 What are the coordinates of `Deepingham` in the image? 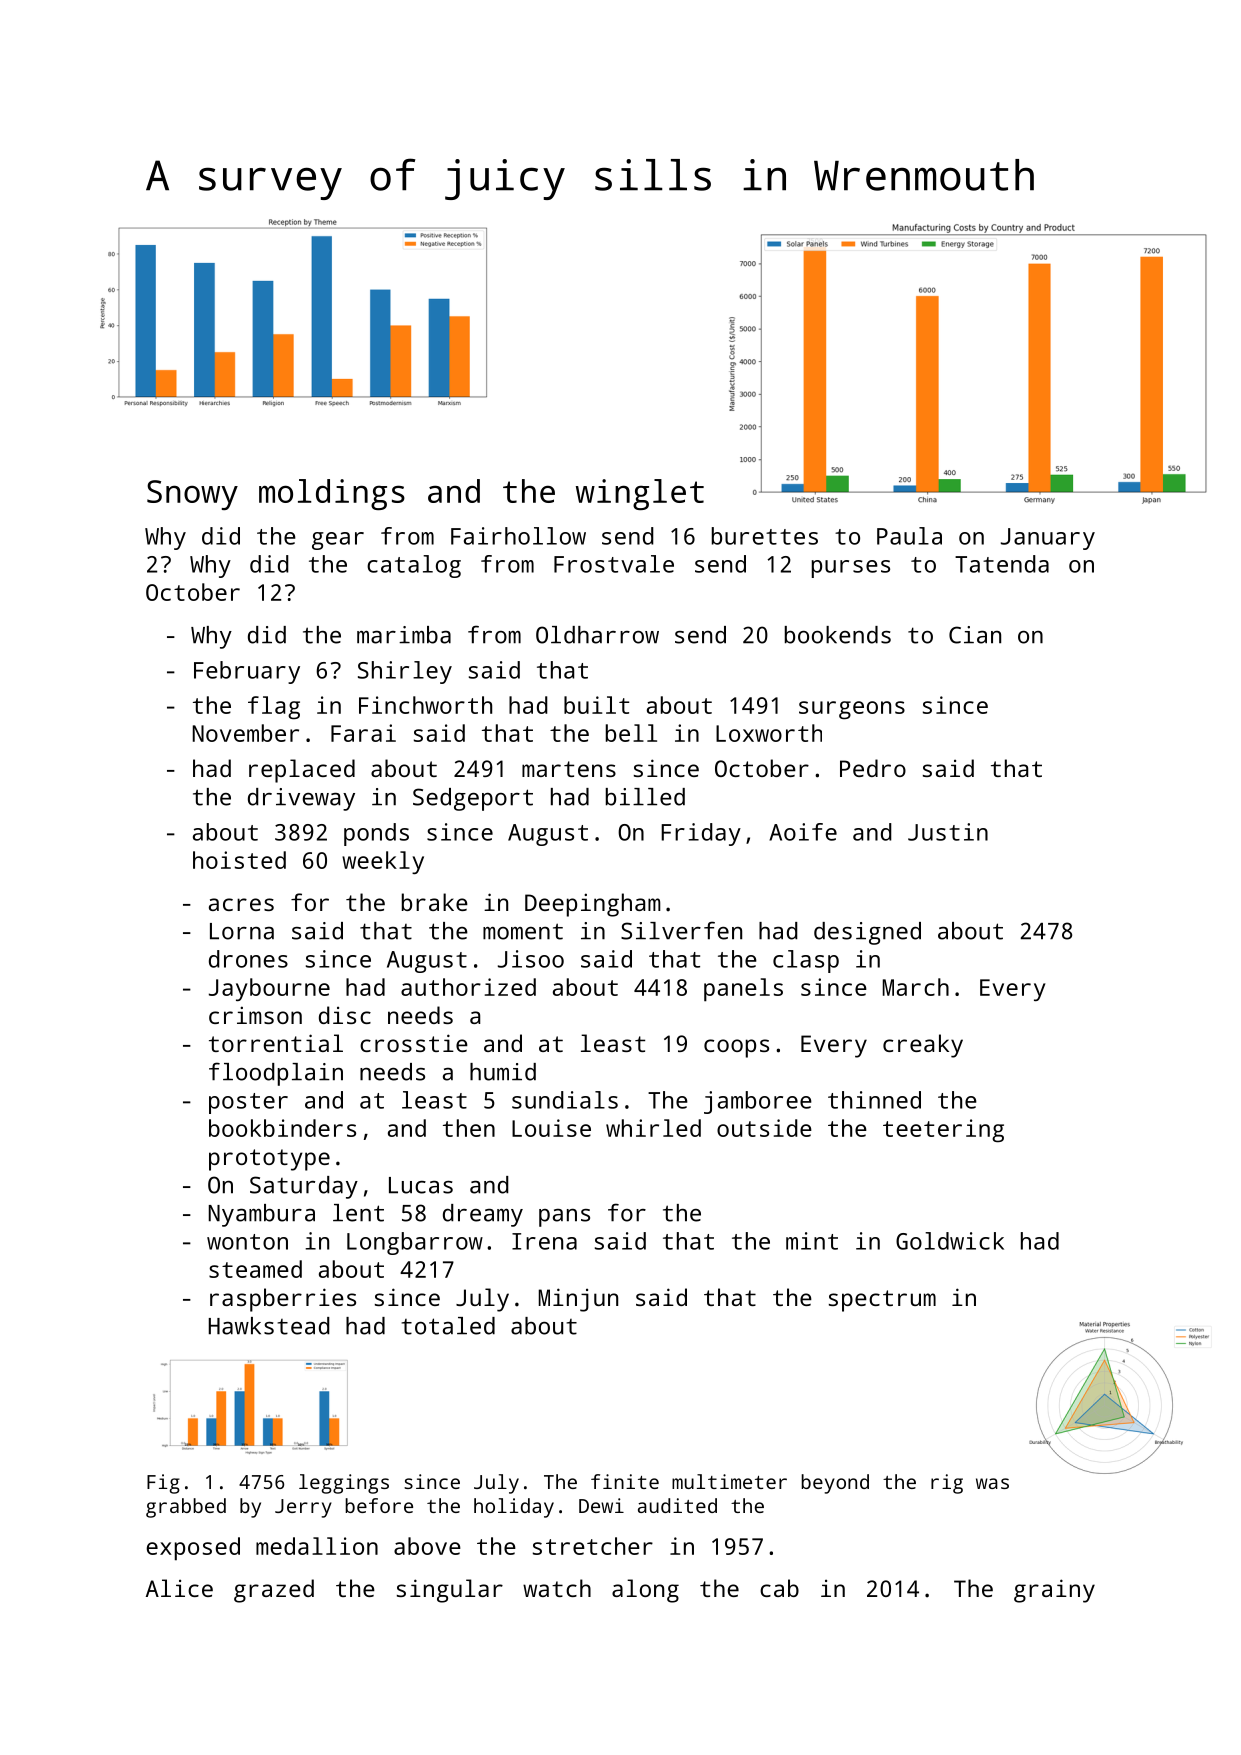 It's located at (593, 905).
